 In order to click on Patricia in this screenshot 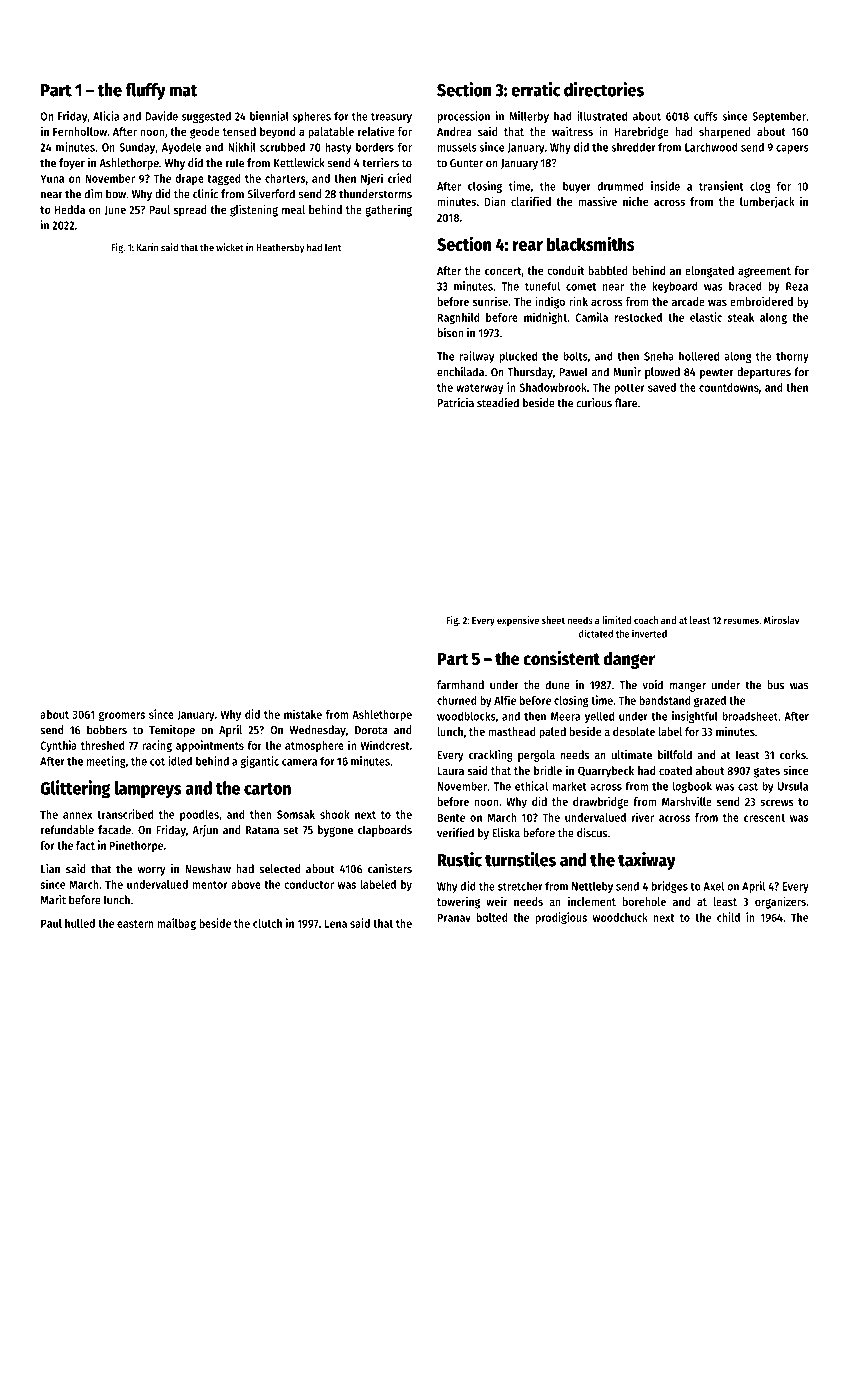, I will do `click(456, 403)`.
